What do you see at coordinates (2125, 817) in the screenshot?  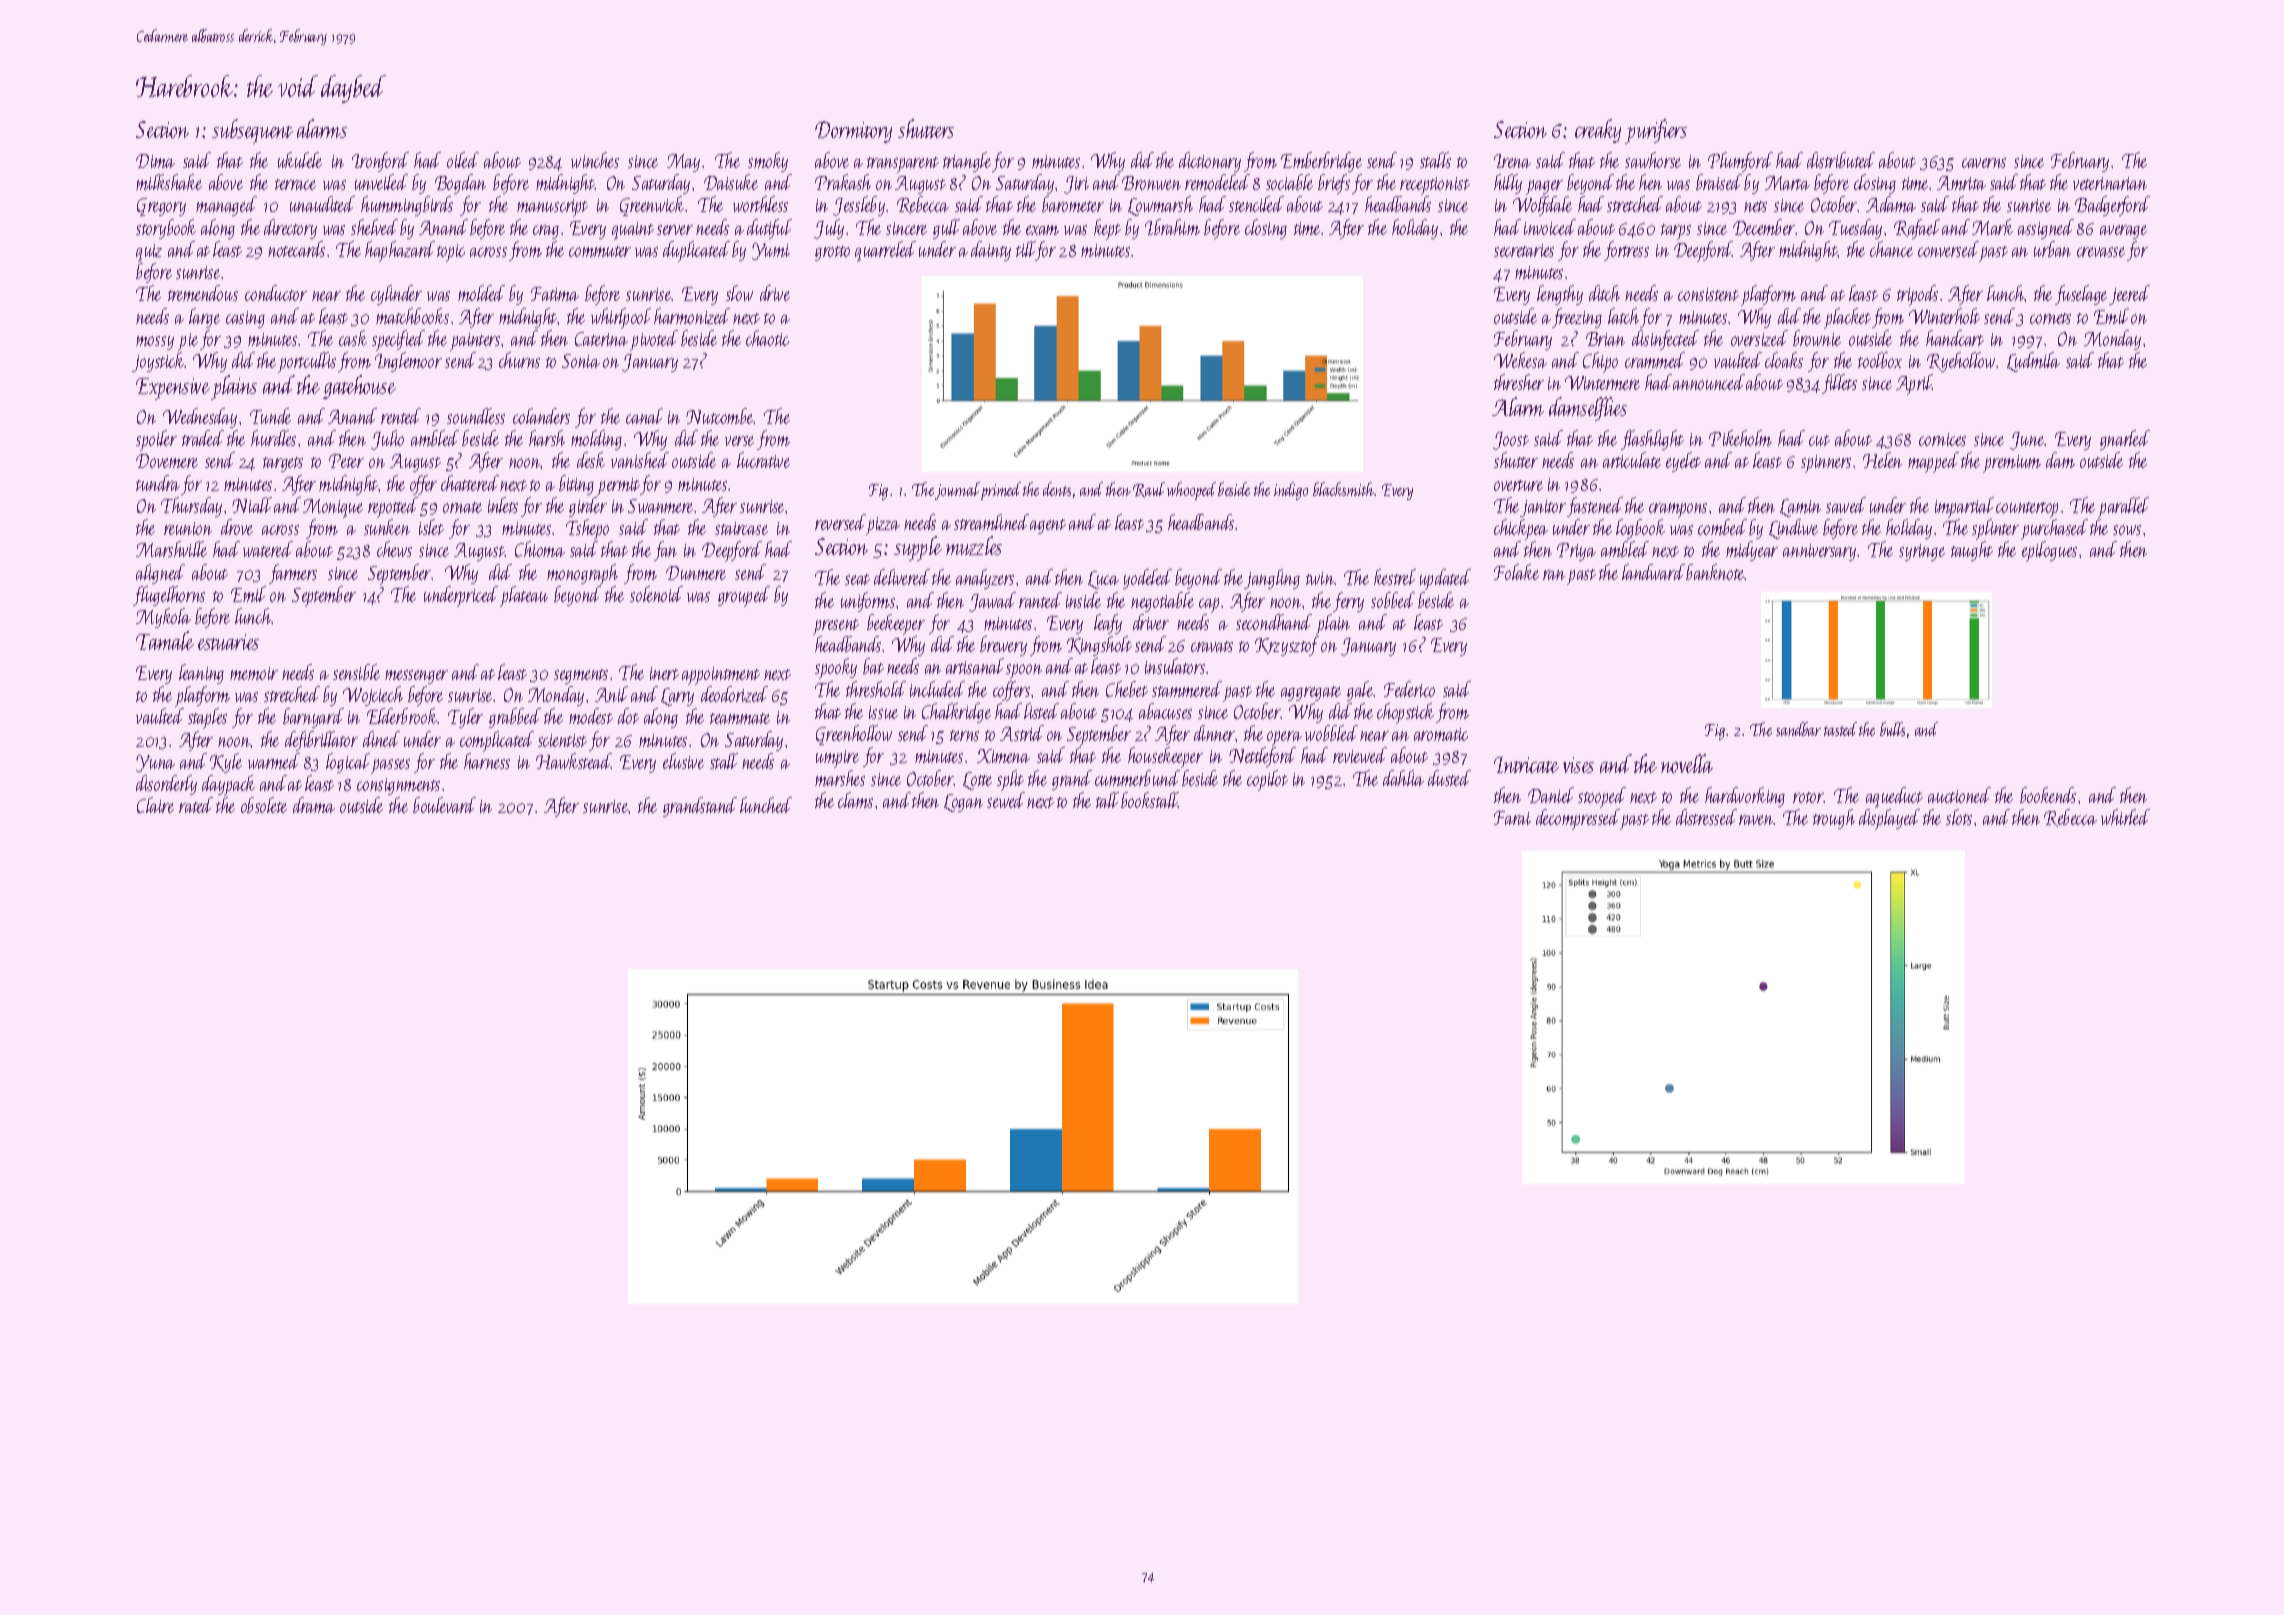 I see `whirled` at bounding box center [2125, 817].
